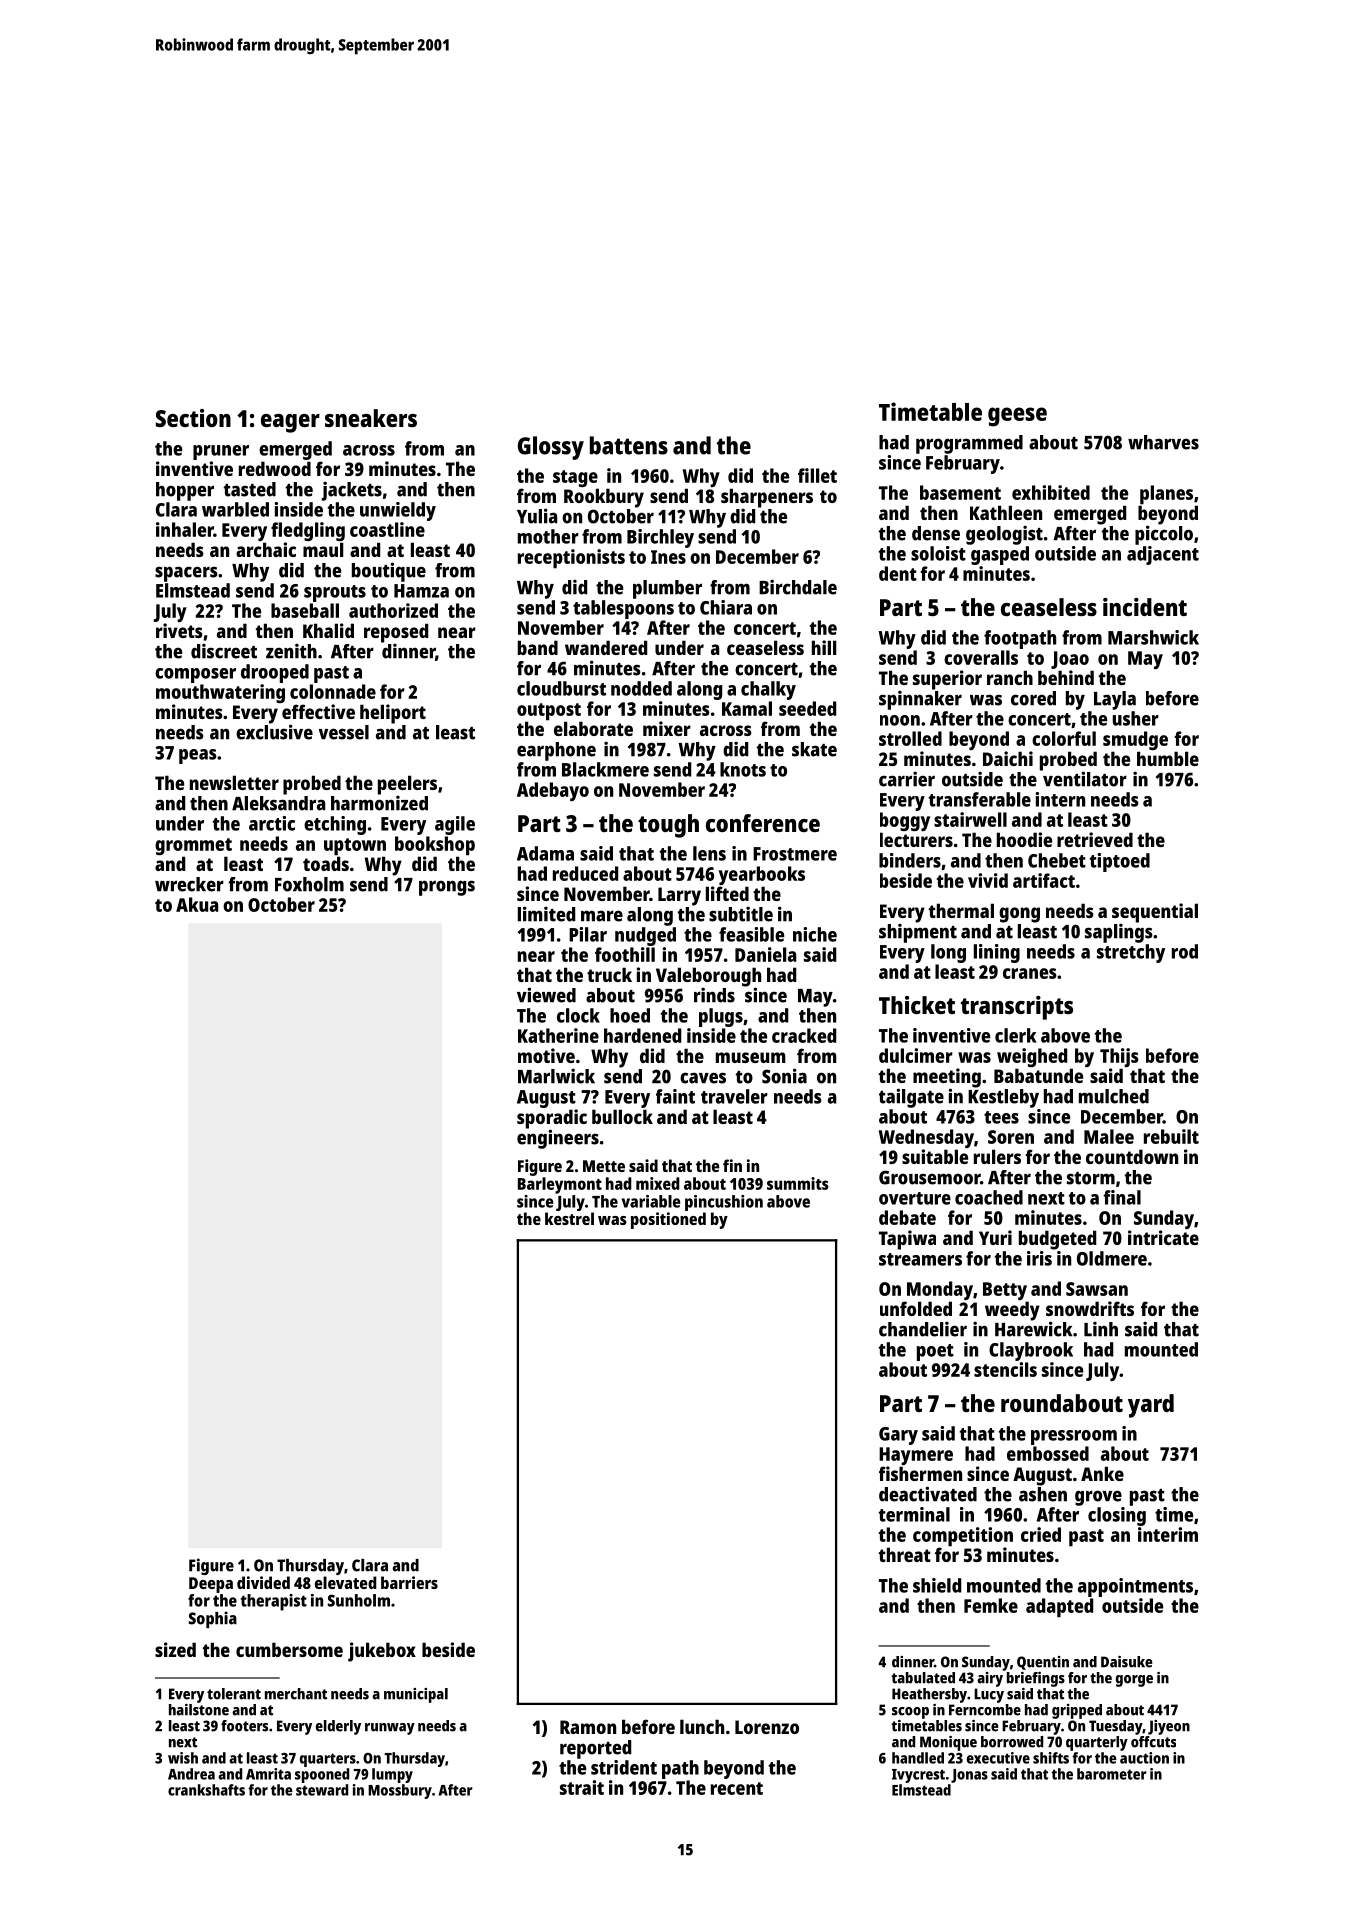 The image size is (1354, 1915). What do you see at coordinates (817, 475) in the image?
I see `fillet` at bounding box center [817, 475].
